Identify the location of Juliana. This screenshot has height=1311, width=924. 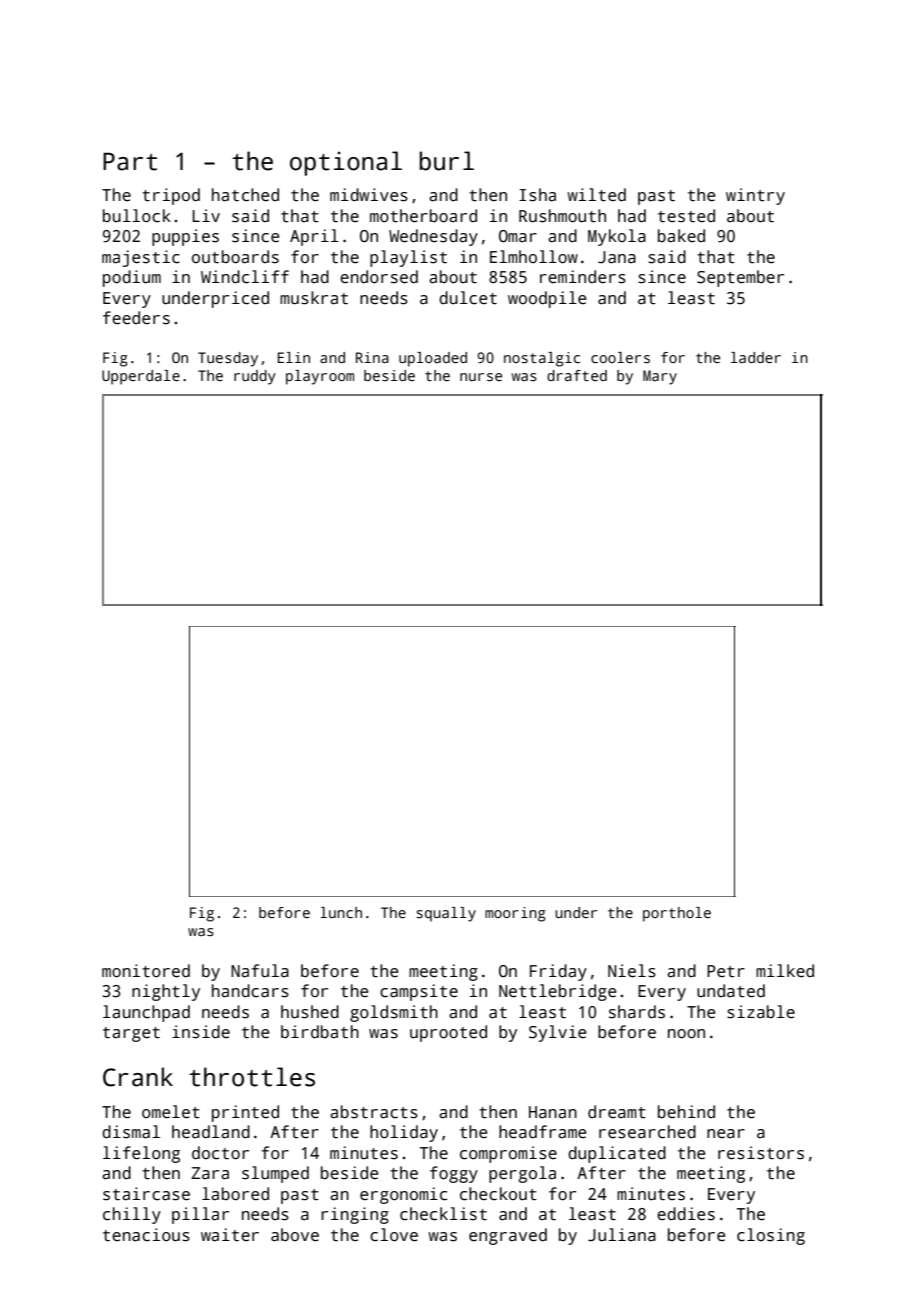
(622, 1235).
